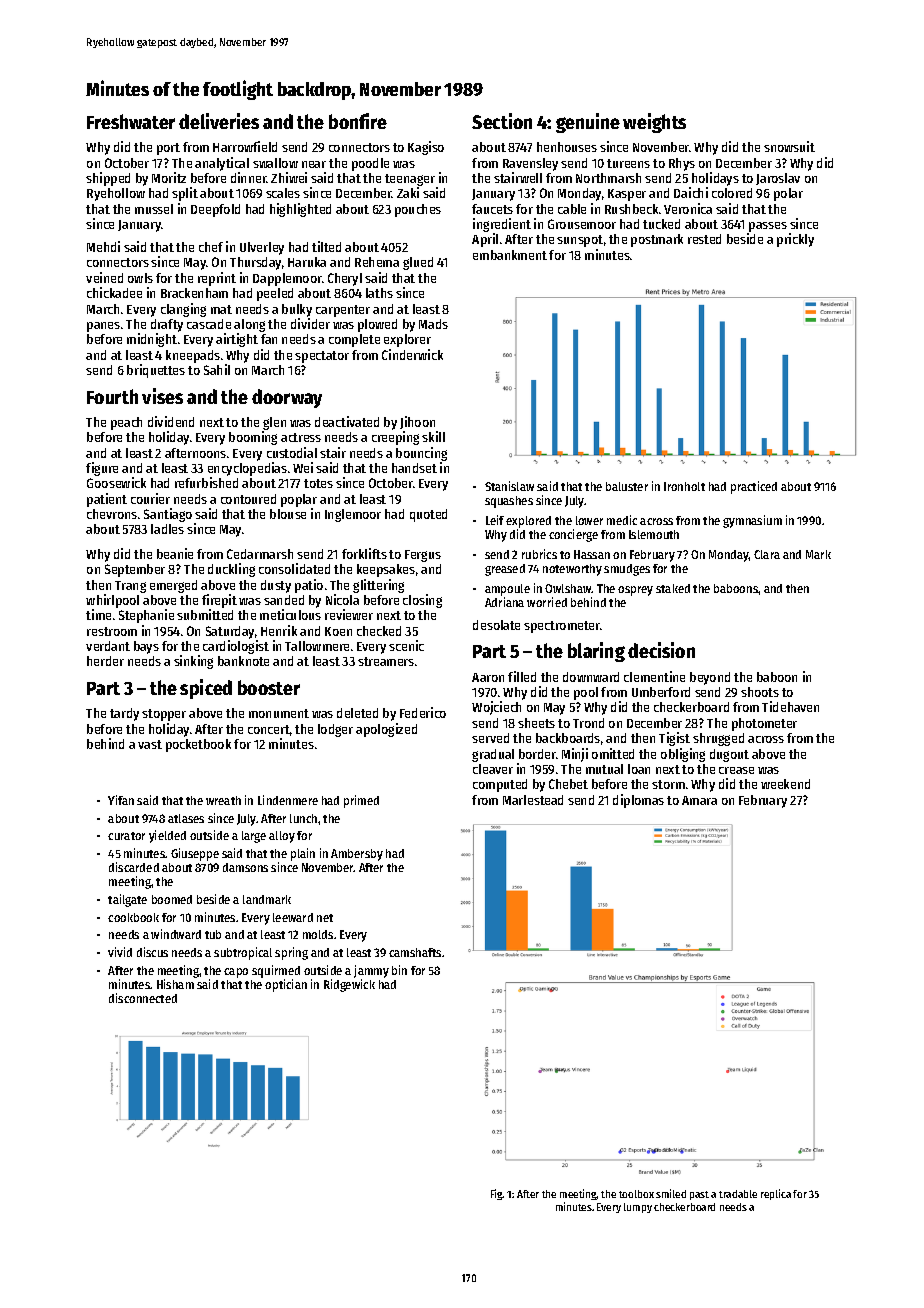  Describe the element at coordinates (222, 164) in the screenshot. I see `analytical` at that location.
